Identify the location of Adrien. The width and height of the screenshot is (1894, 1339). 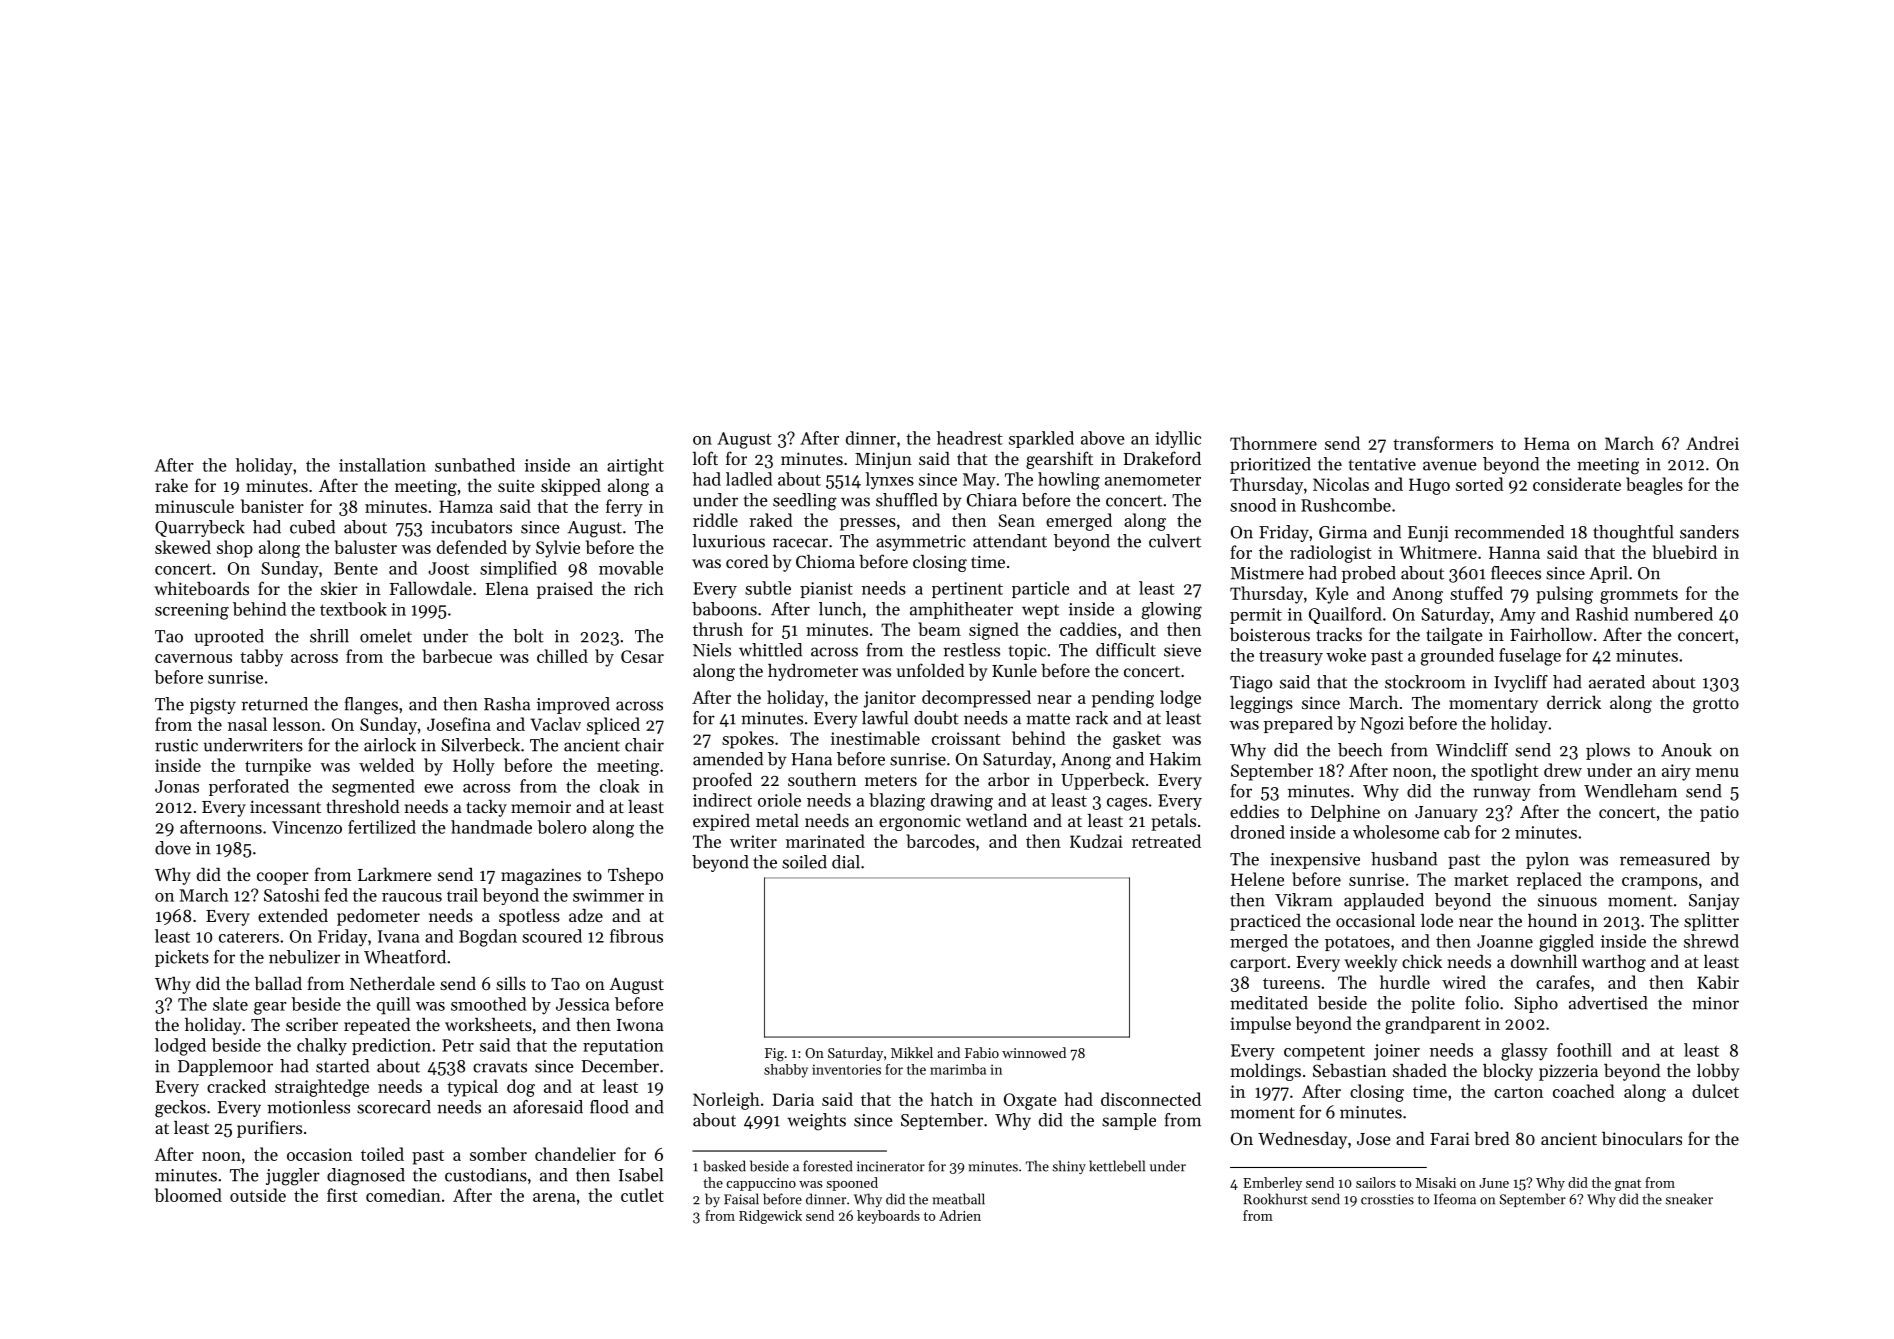
(960, 1215).
